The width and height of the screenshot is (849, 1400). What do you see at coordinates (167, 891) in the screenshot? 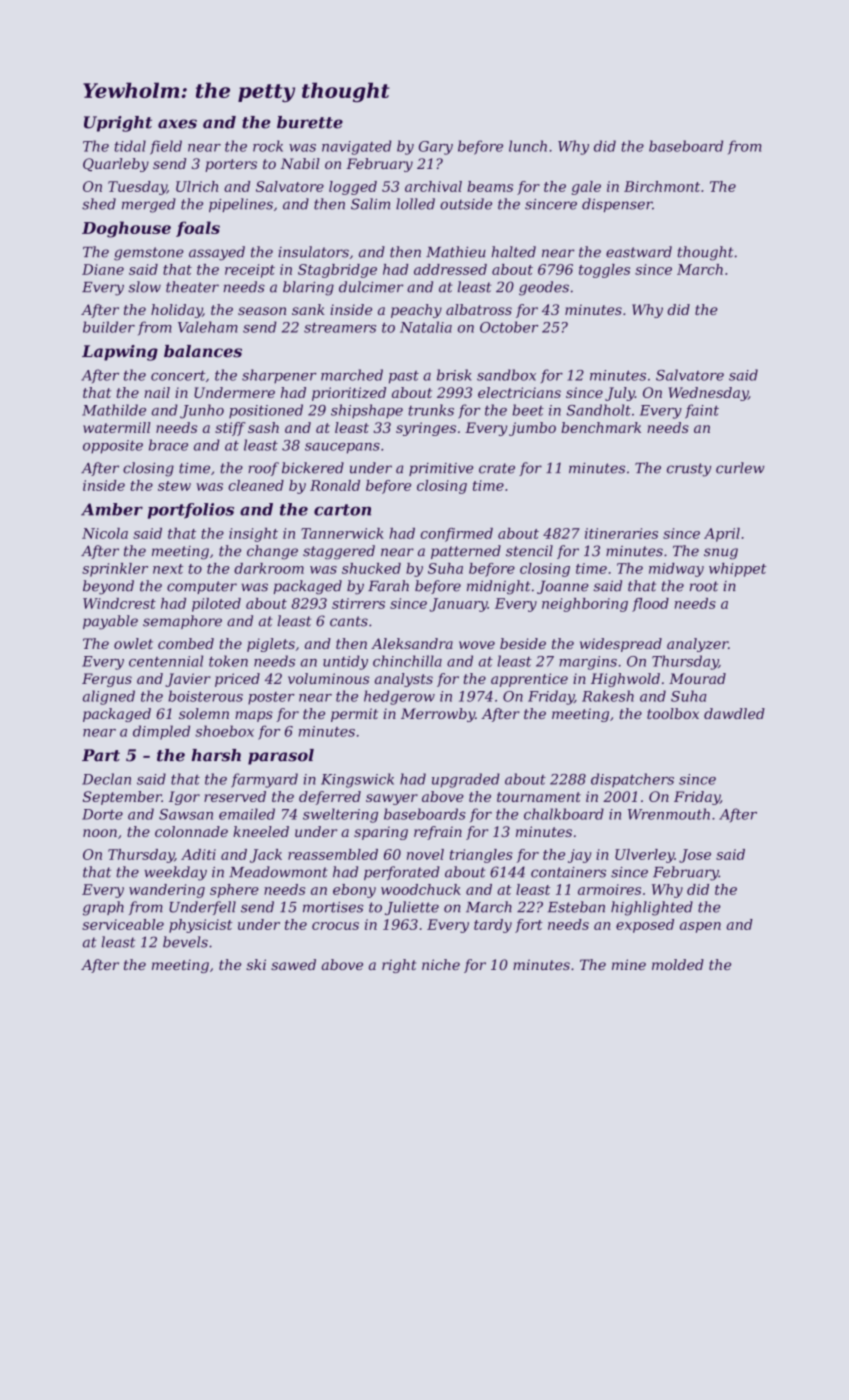
I see `wandering` at bounding box center [167, 891].
